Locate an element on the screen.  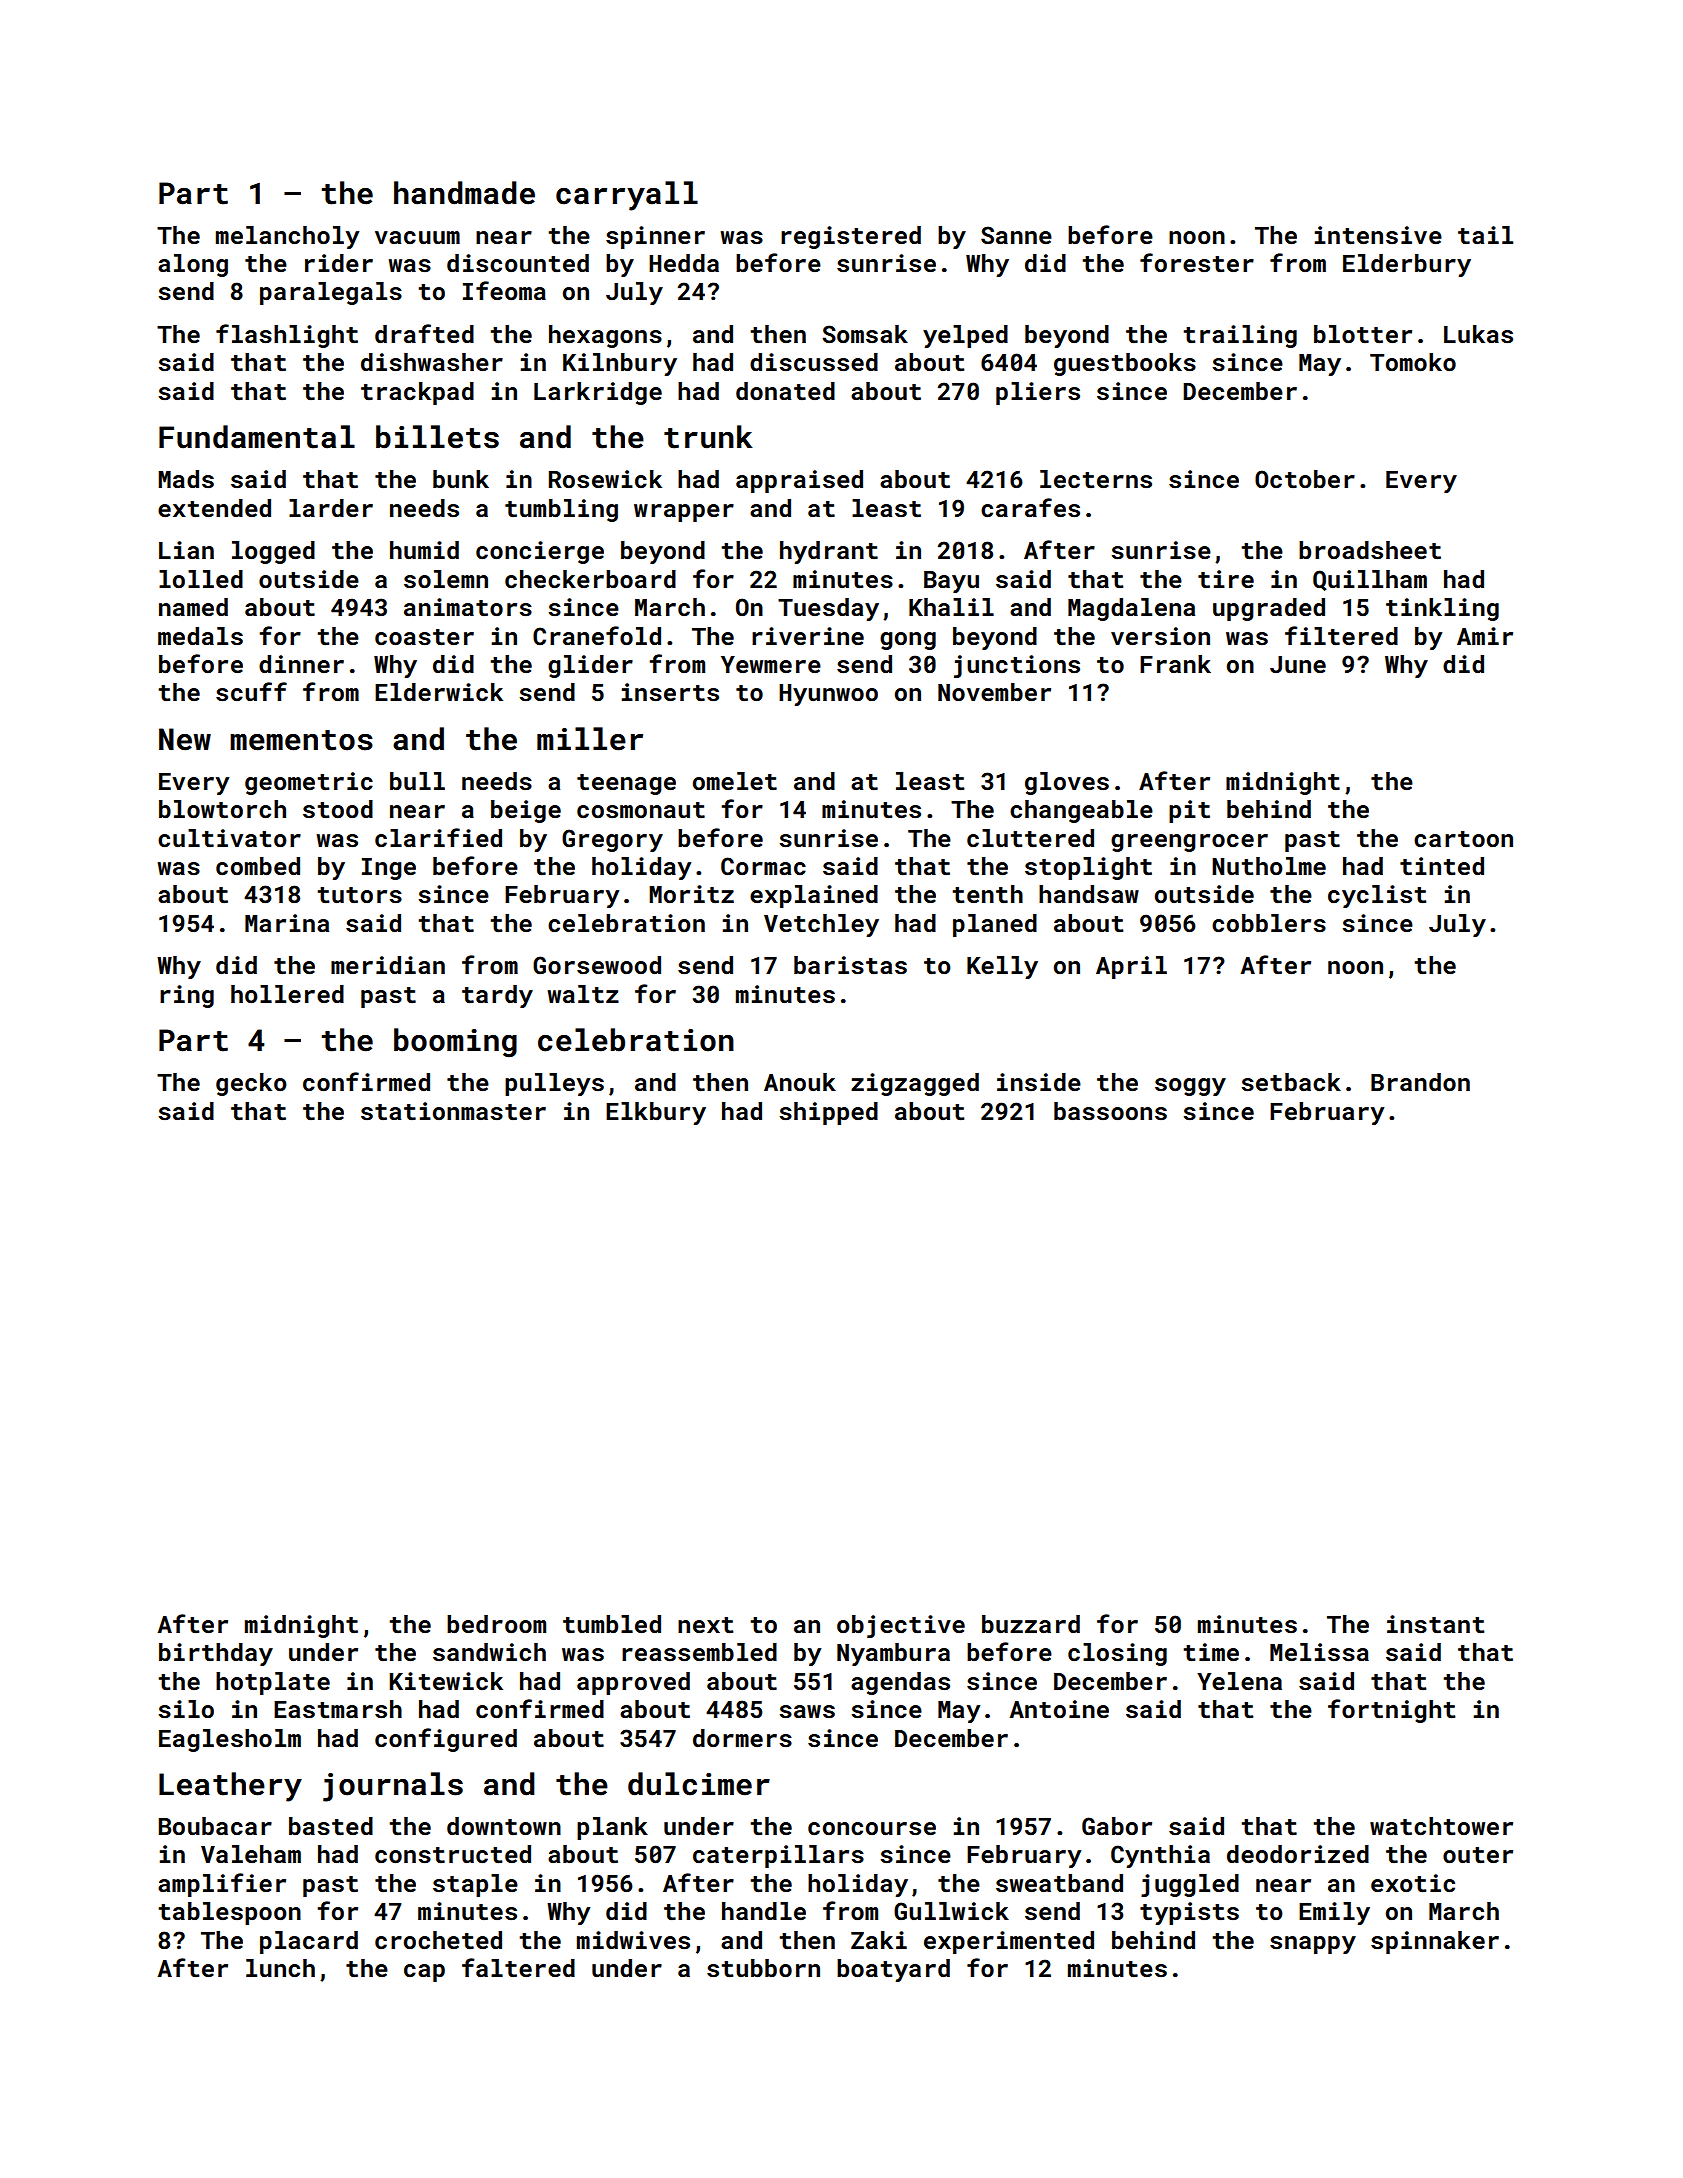
Tomoko is located at coordinates (1413, 362).
